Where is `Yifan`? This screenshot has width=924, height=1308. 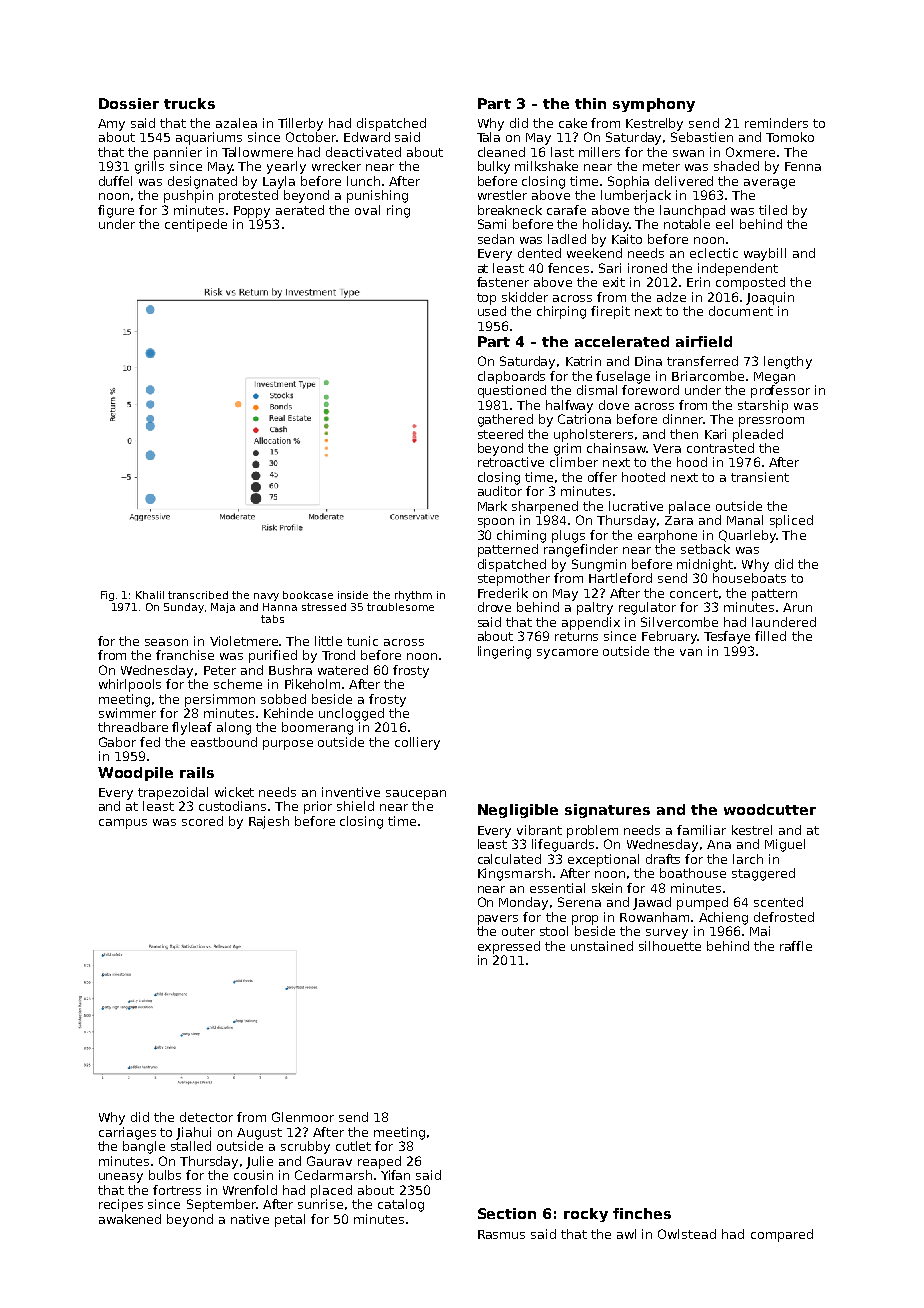
Yifan is located at coordinates (395, 1175).
